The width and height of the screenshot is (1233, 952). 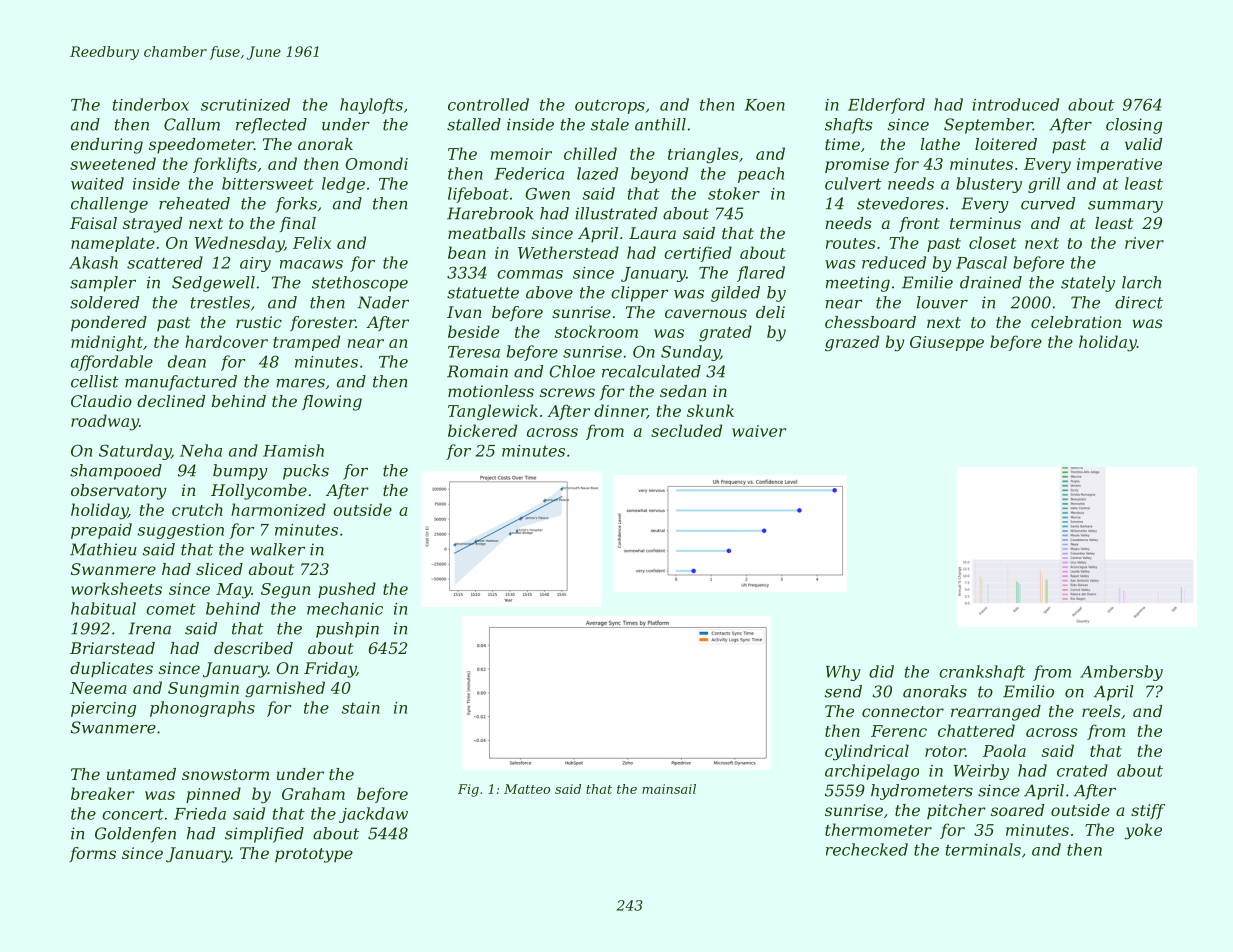 What do you see at coordinates (1134, 126) in the screenshot?
I see `closing` at bounding box center [1134, 126].
